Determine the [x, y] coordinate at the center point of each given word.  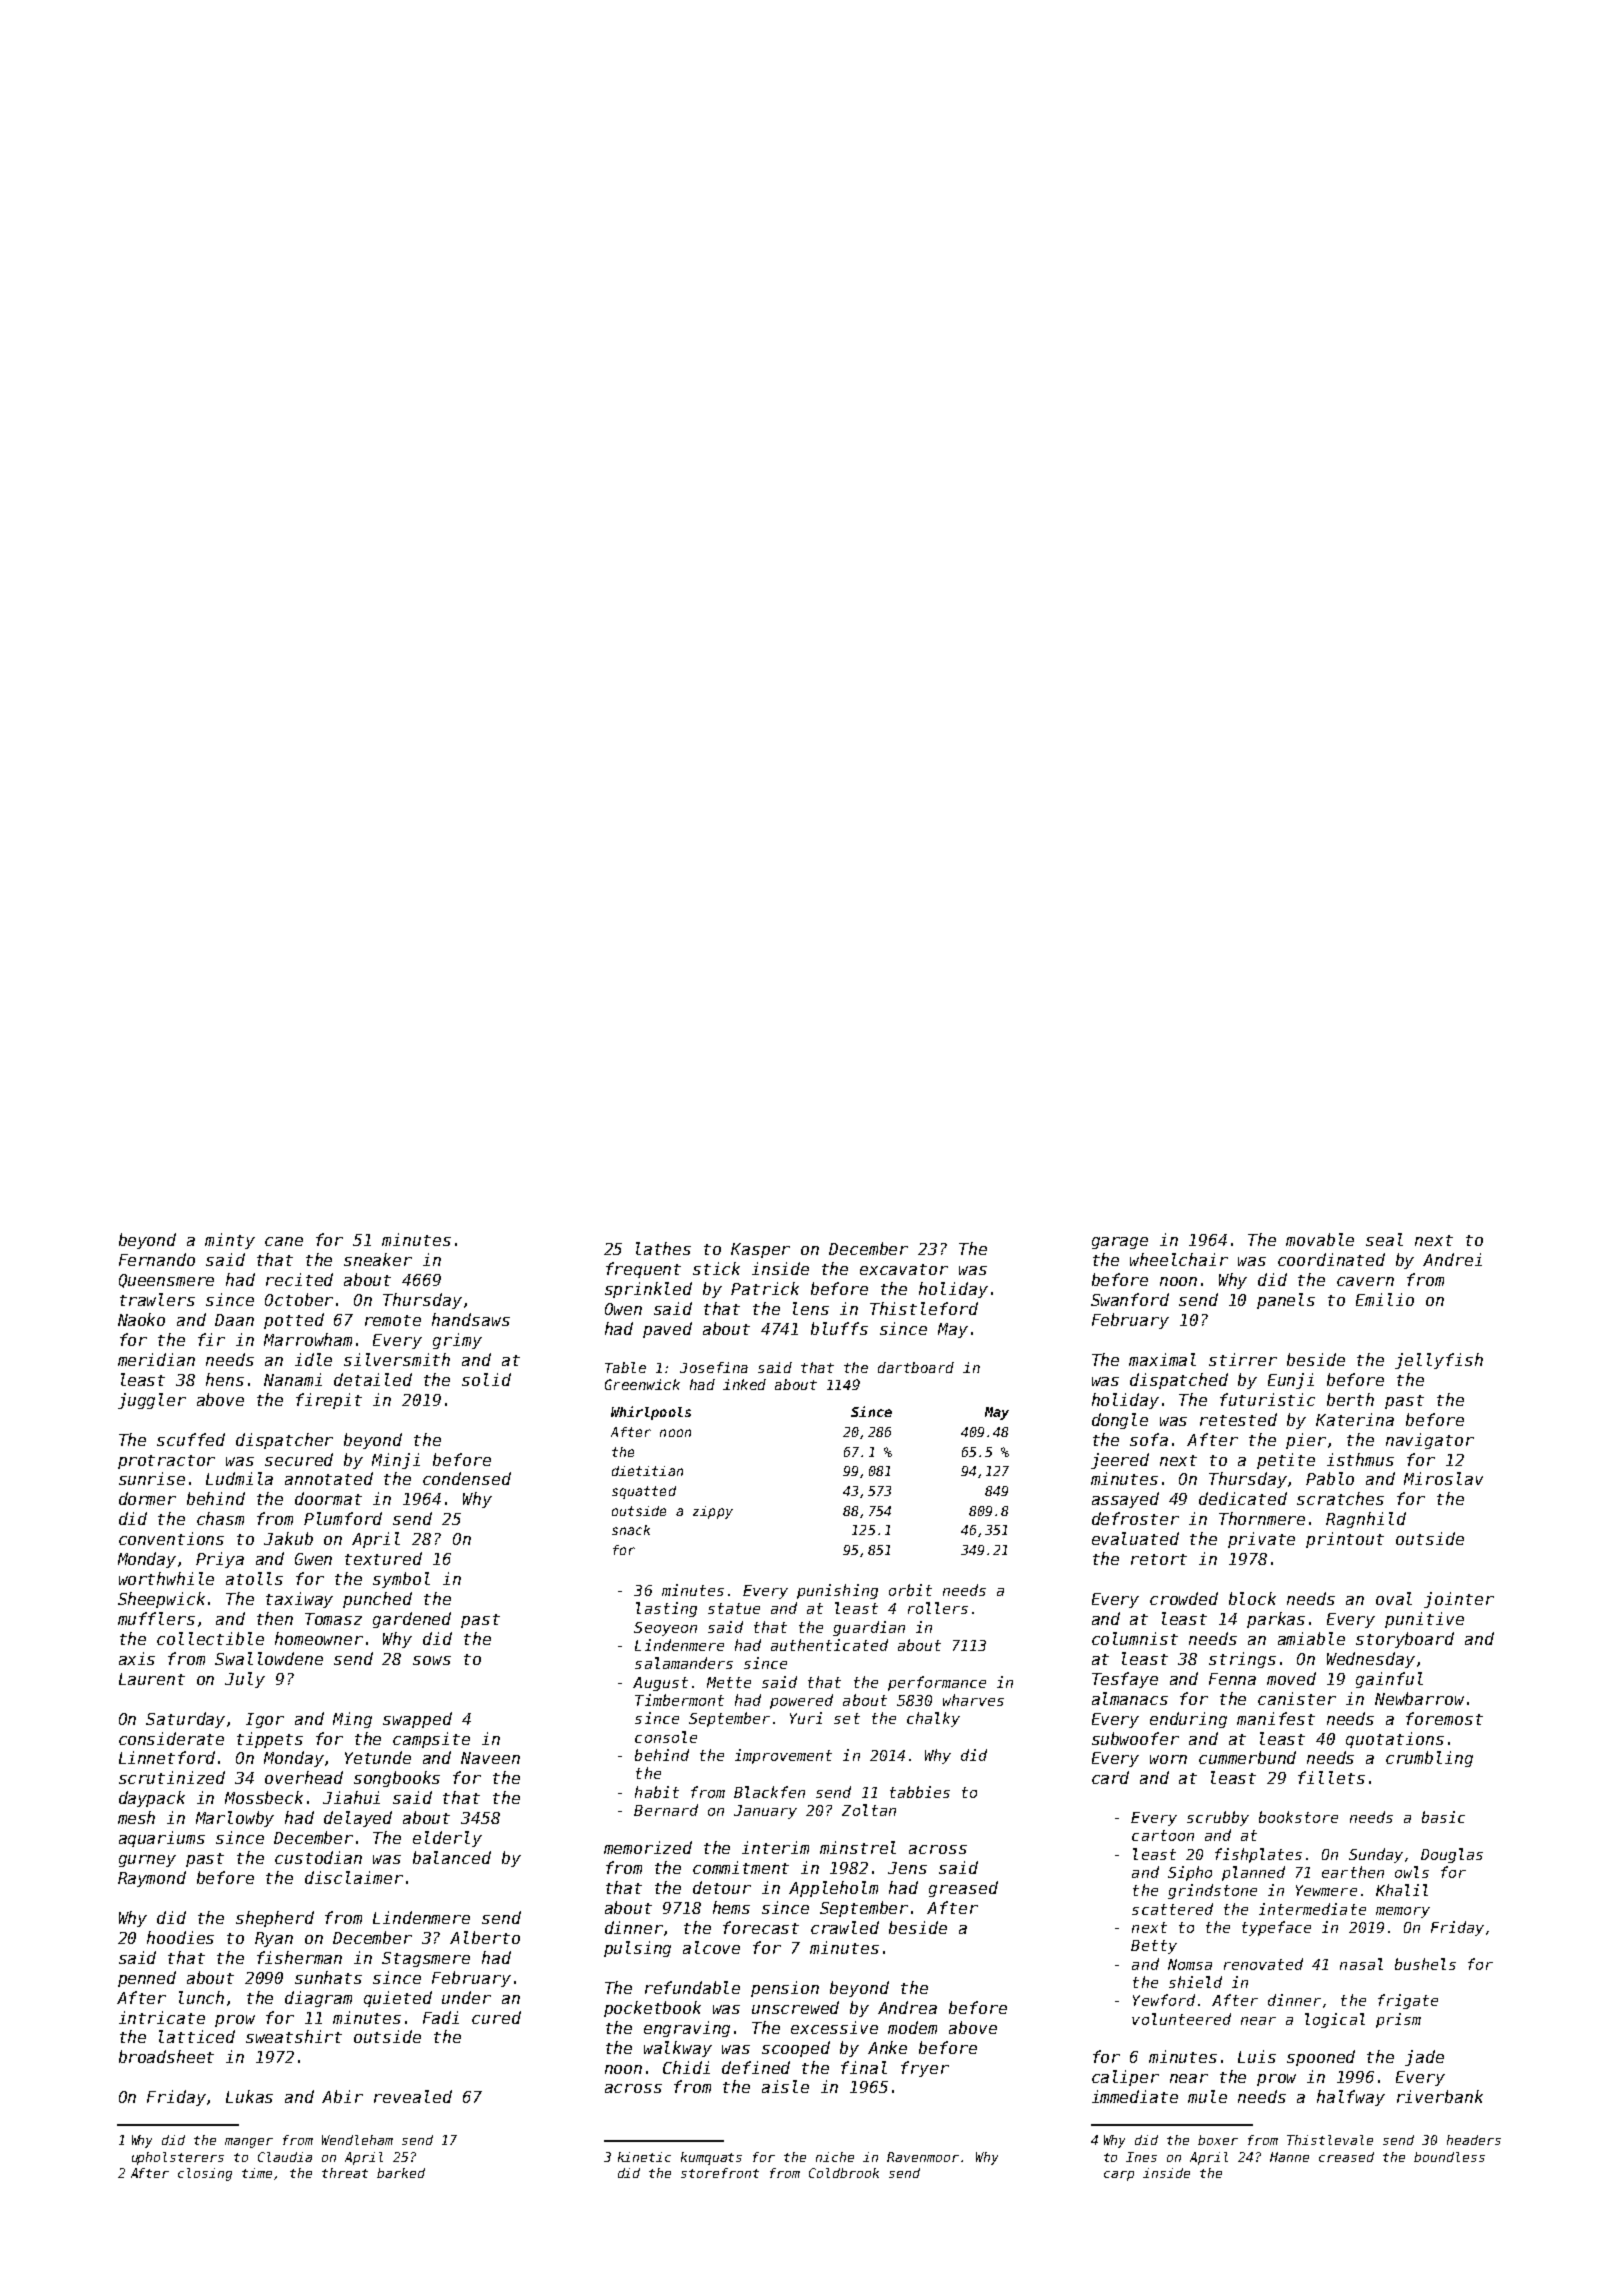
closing [205, 2174]
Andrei [1452, 1259]
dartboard [916, 1367]
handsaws [471, 1319]
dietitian [647, 1471]
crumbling [1429, 1759]
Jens [907, 1868]
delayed [358, 1819]
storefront [720, 2173]
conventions [171, 1538]
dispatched [1179, 1381]
